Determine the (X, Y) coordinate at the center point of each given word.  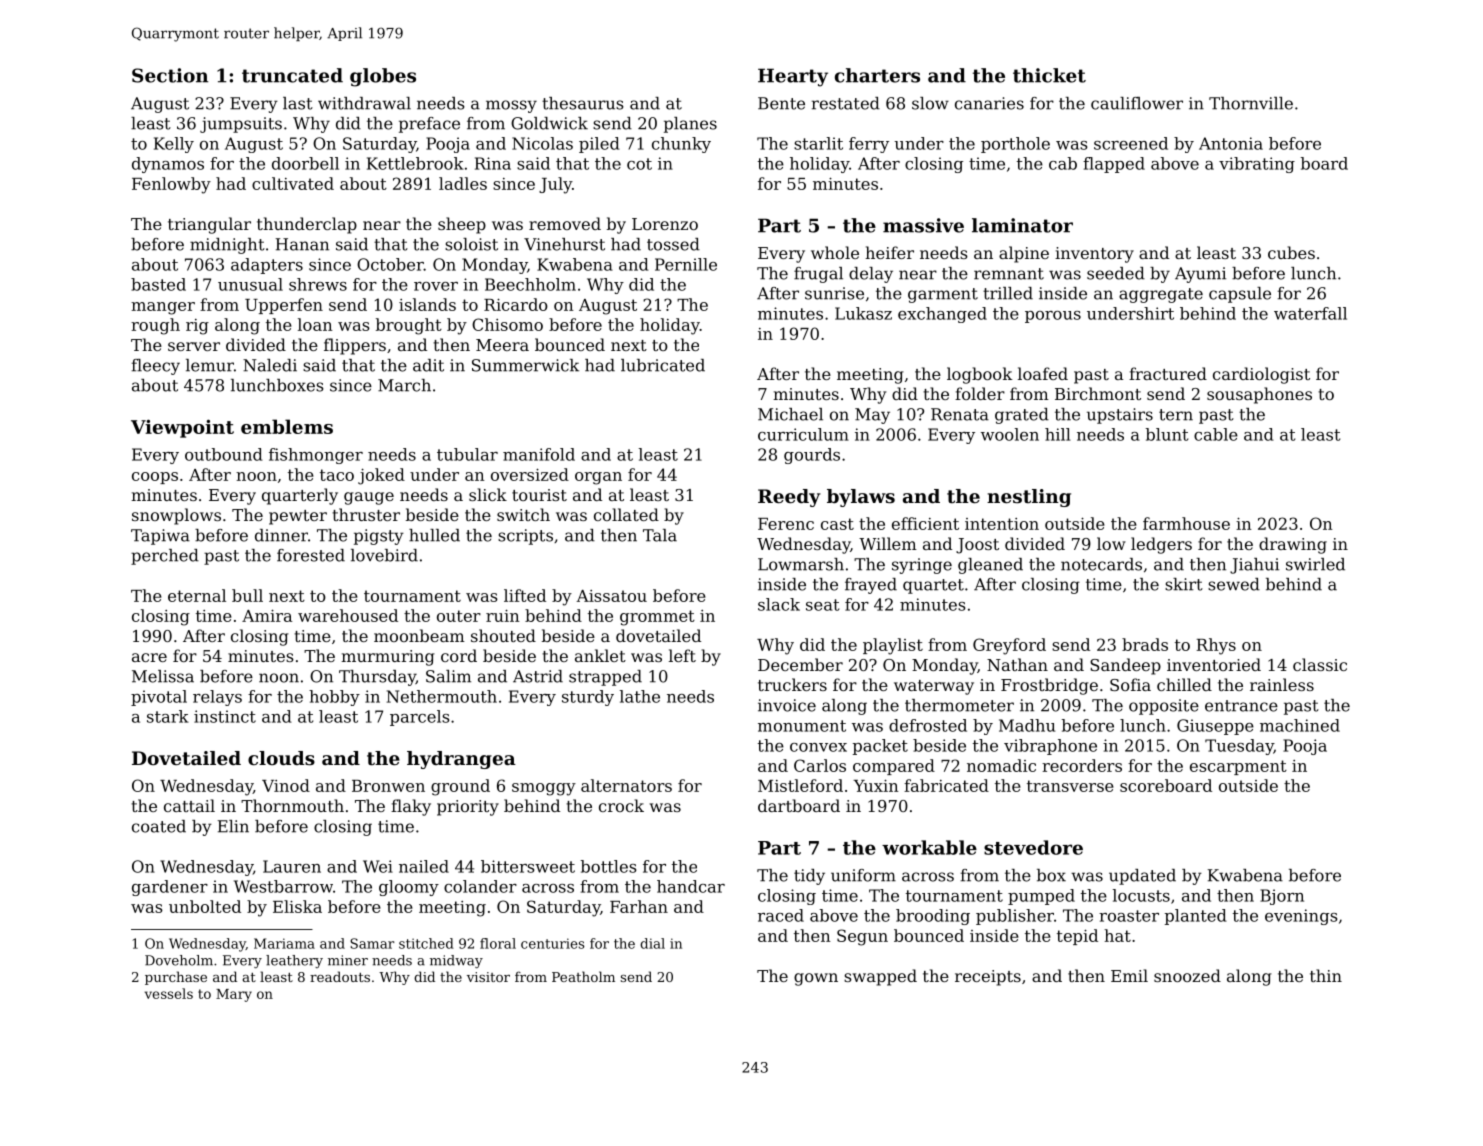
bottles (608, 866)
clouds (281, 758)
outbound (224, 454)
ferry (869, 145)
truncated (292, 75)
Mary (234, 995)
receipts (988, 978)
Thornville (1251, 103)
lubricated (663, 365)
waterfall (1310, 313)
